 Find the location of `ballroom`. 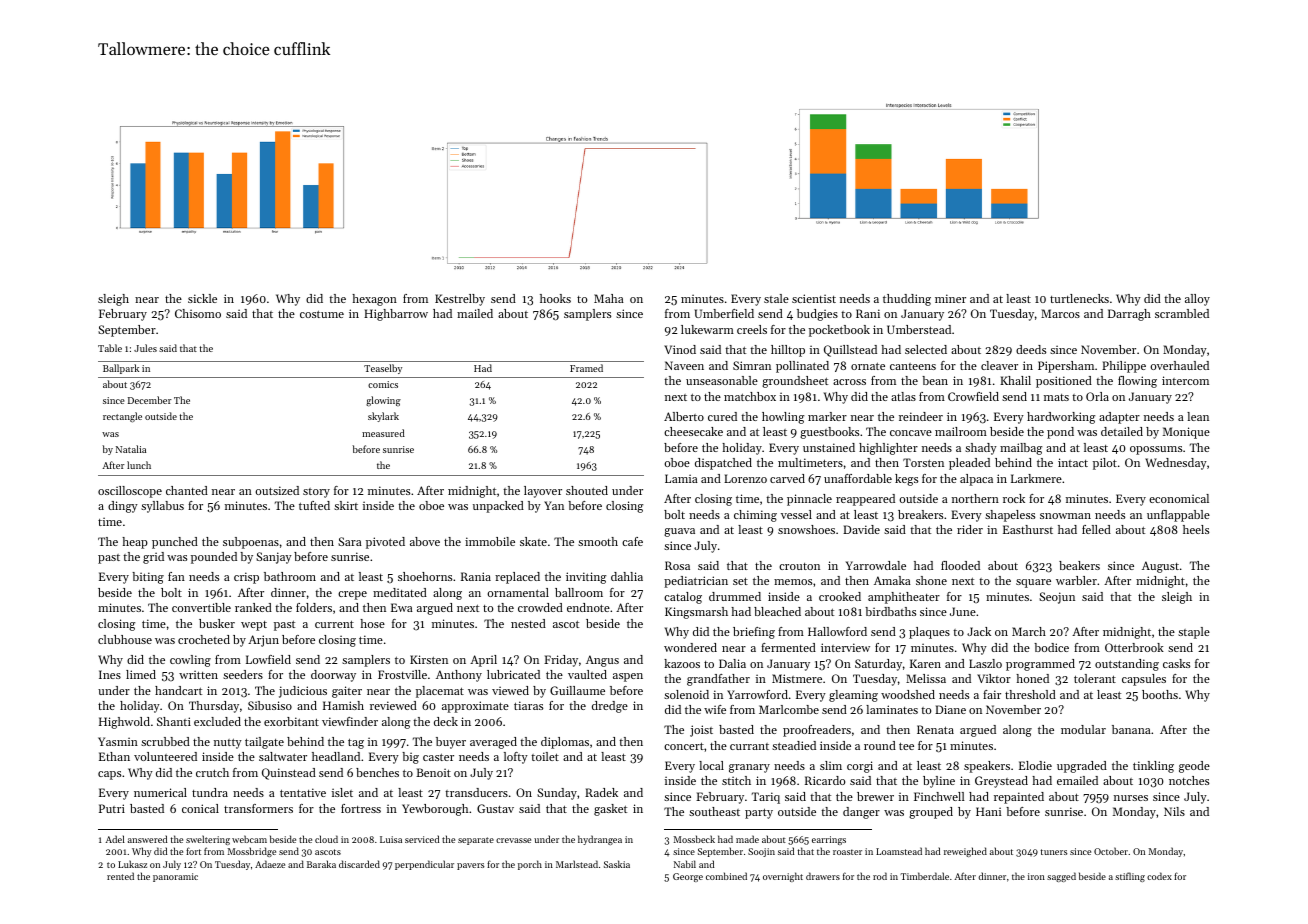

ballroom is located at coordinates (579, 592).
